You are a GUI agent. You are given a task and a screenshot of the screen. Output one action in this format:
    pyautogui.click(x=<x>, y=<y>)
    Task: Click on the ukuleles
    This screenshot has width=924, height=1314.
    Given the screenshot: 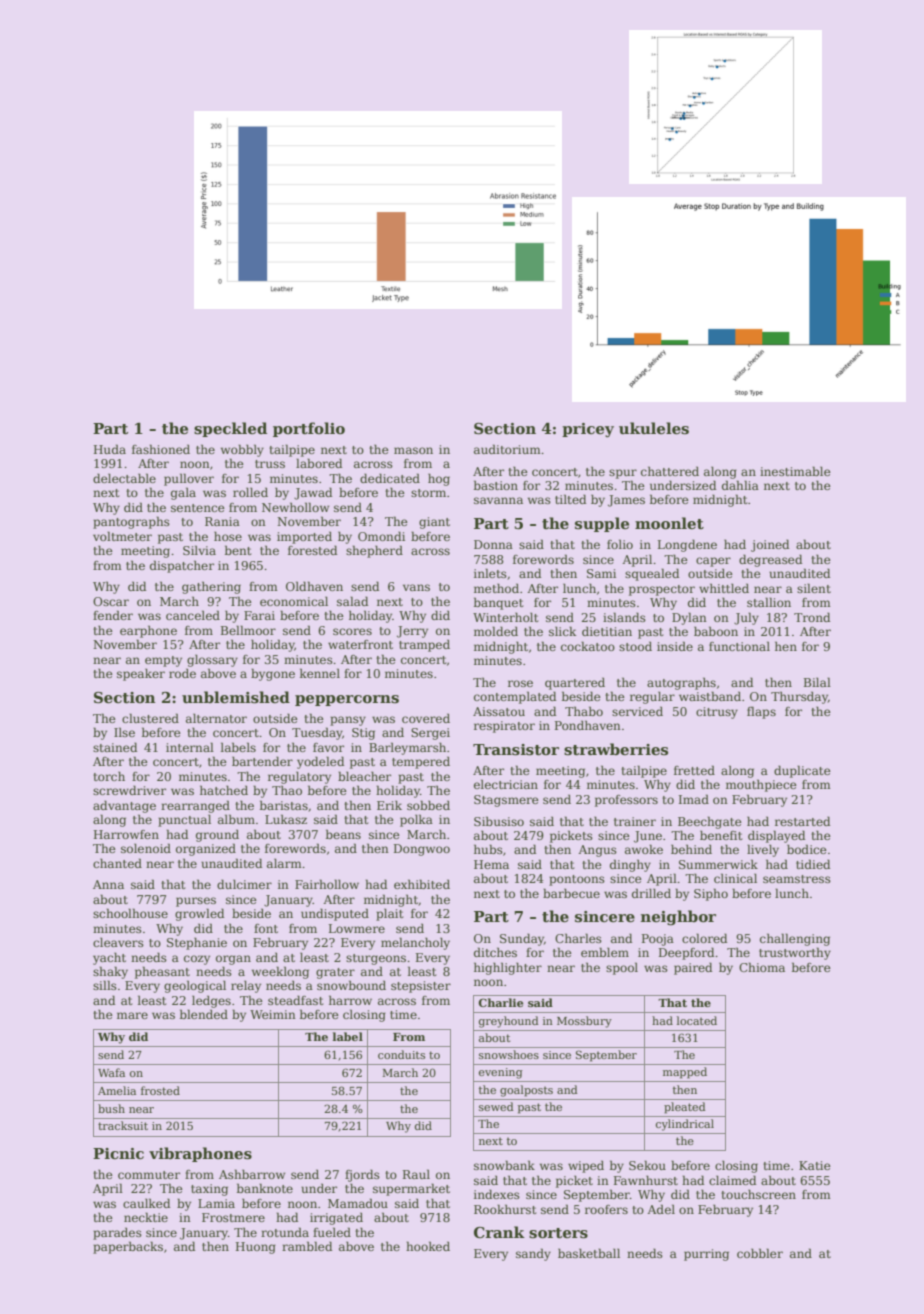 What is the action you would take?
    pyautogui.click(x=654, y=428)
